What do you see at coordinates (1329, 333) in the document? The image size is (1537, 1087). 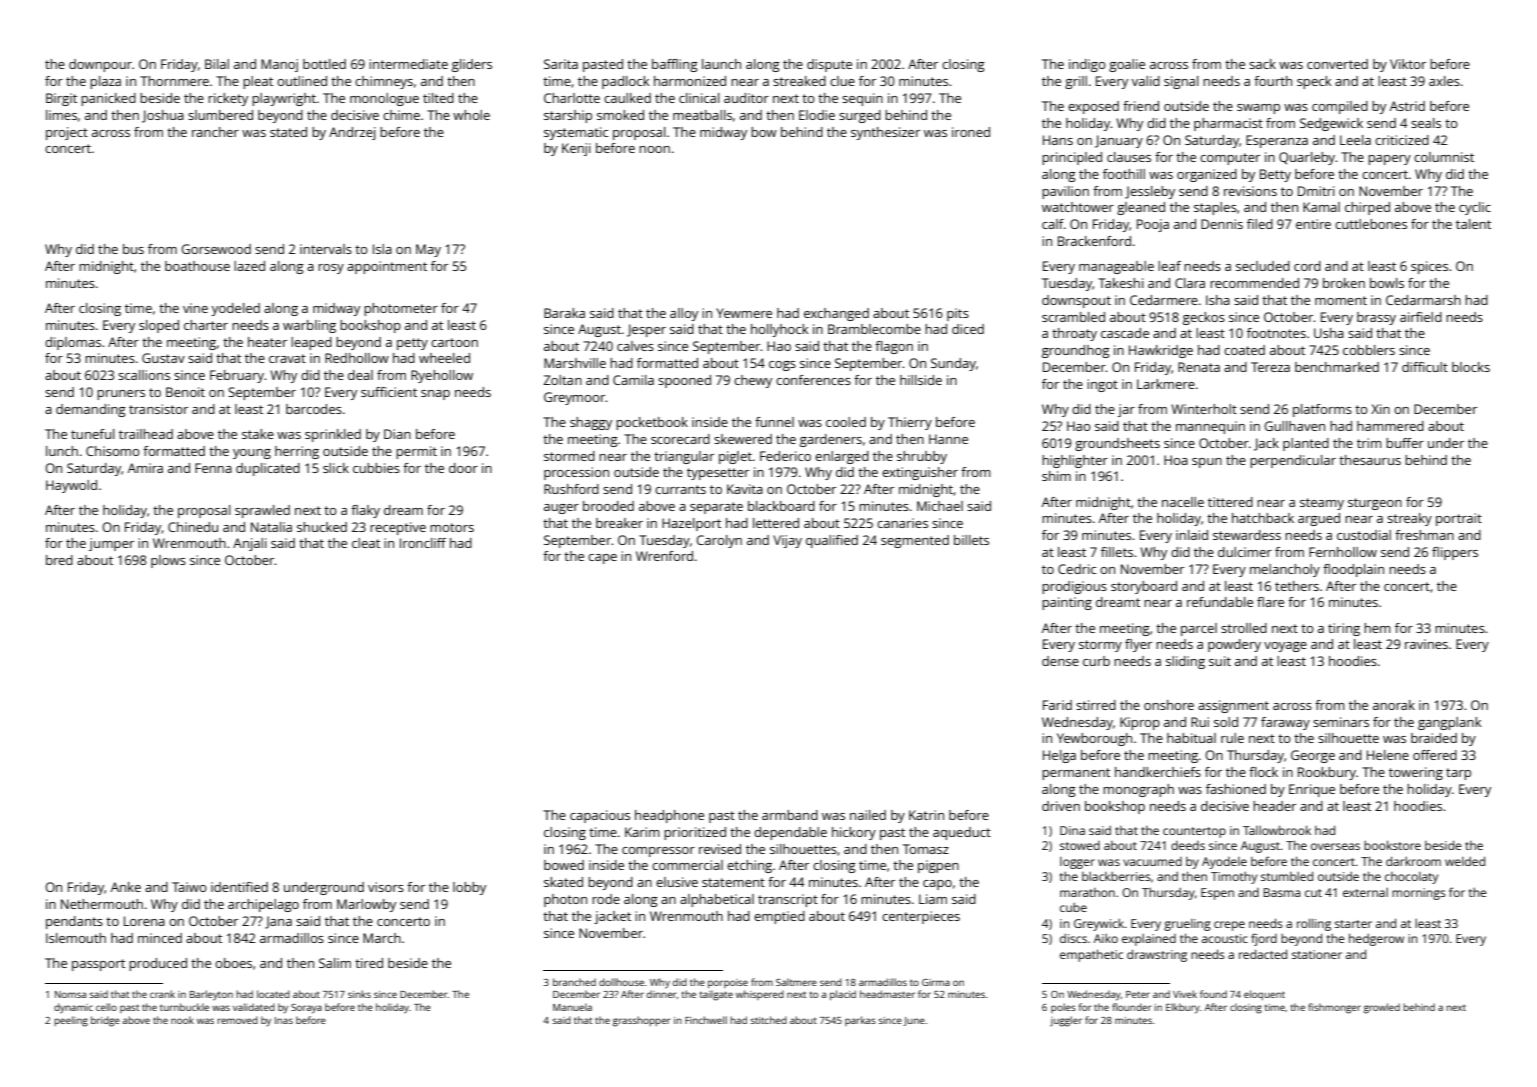 I see `Usha` at bounding box center [1329, 333].
